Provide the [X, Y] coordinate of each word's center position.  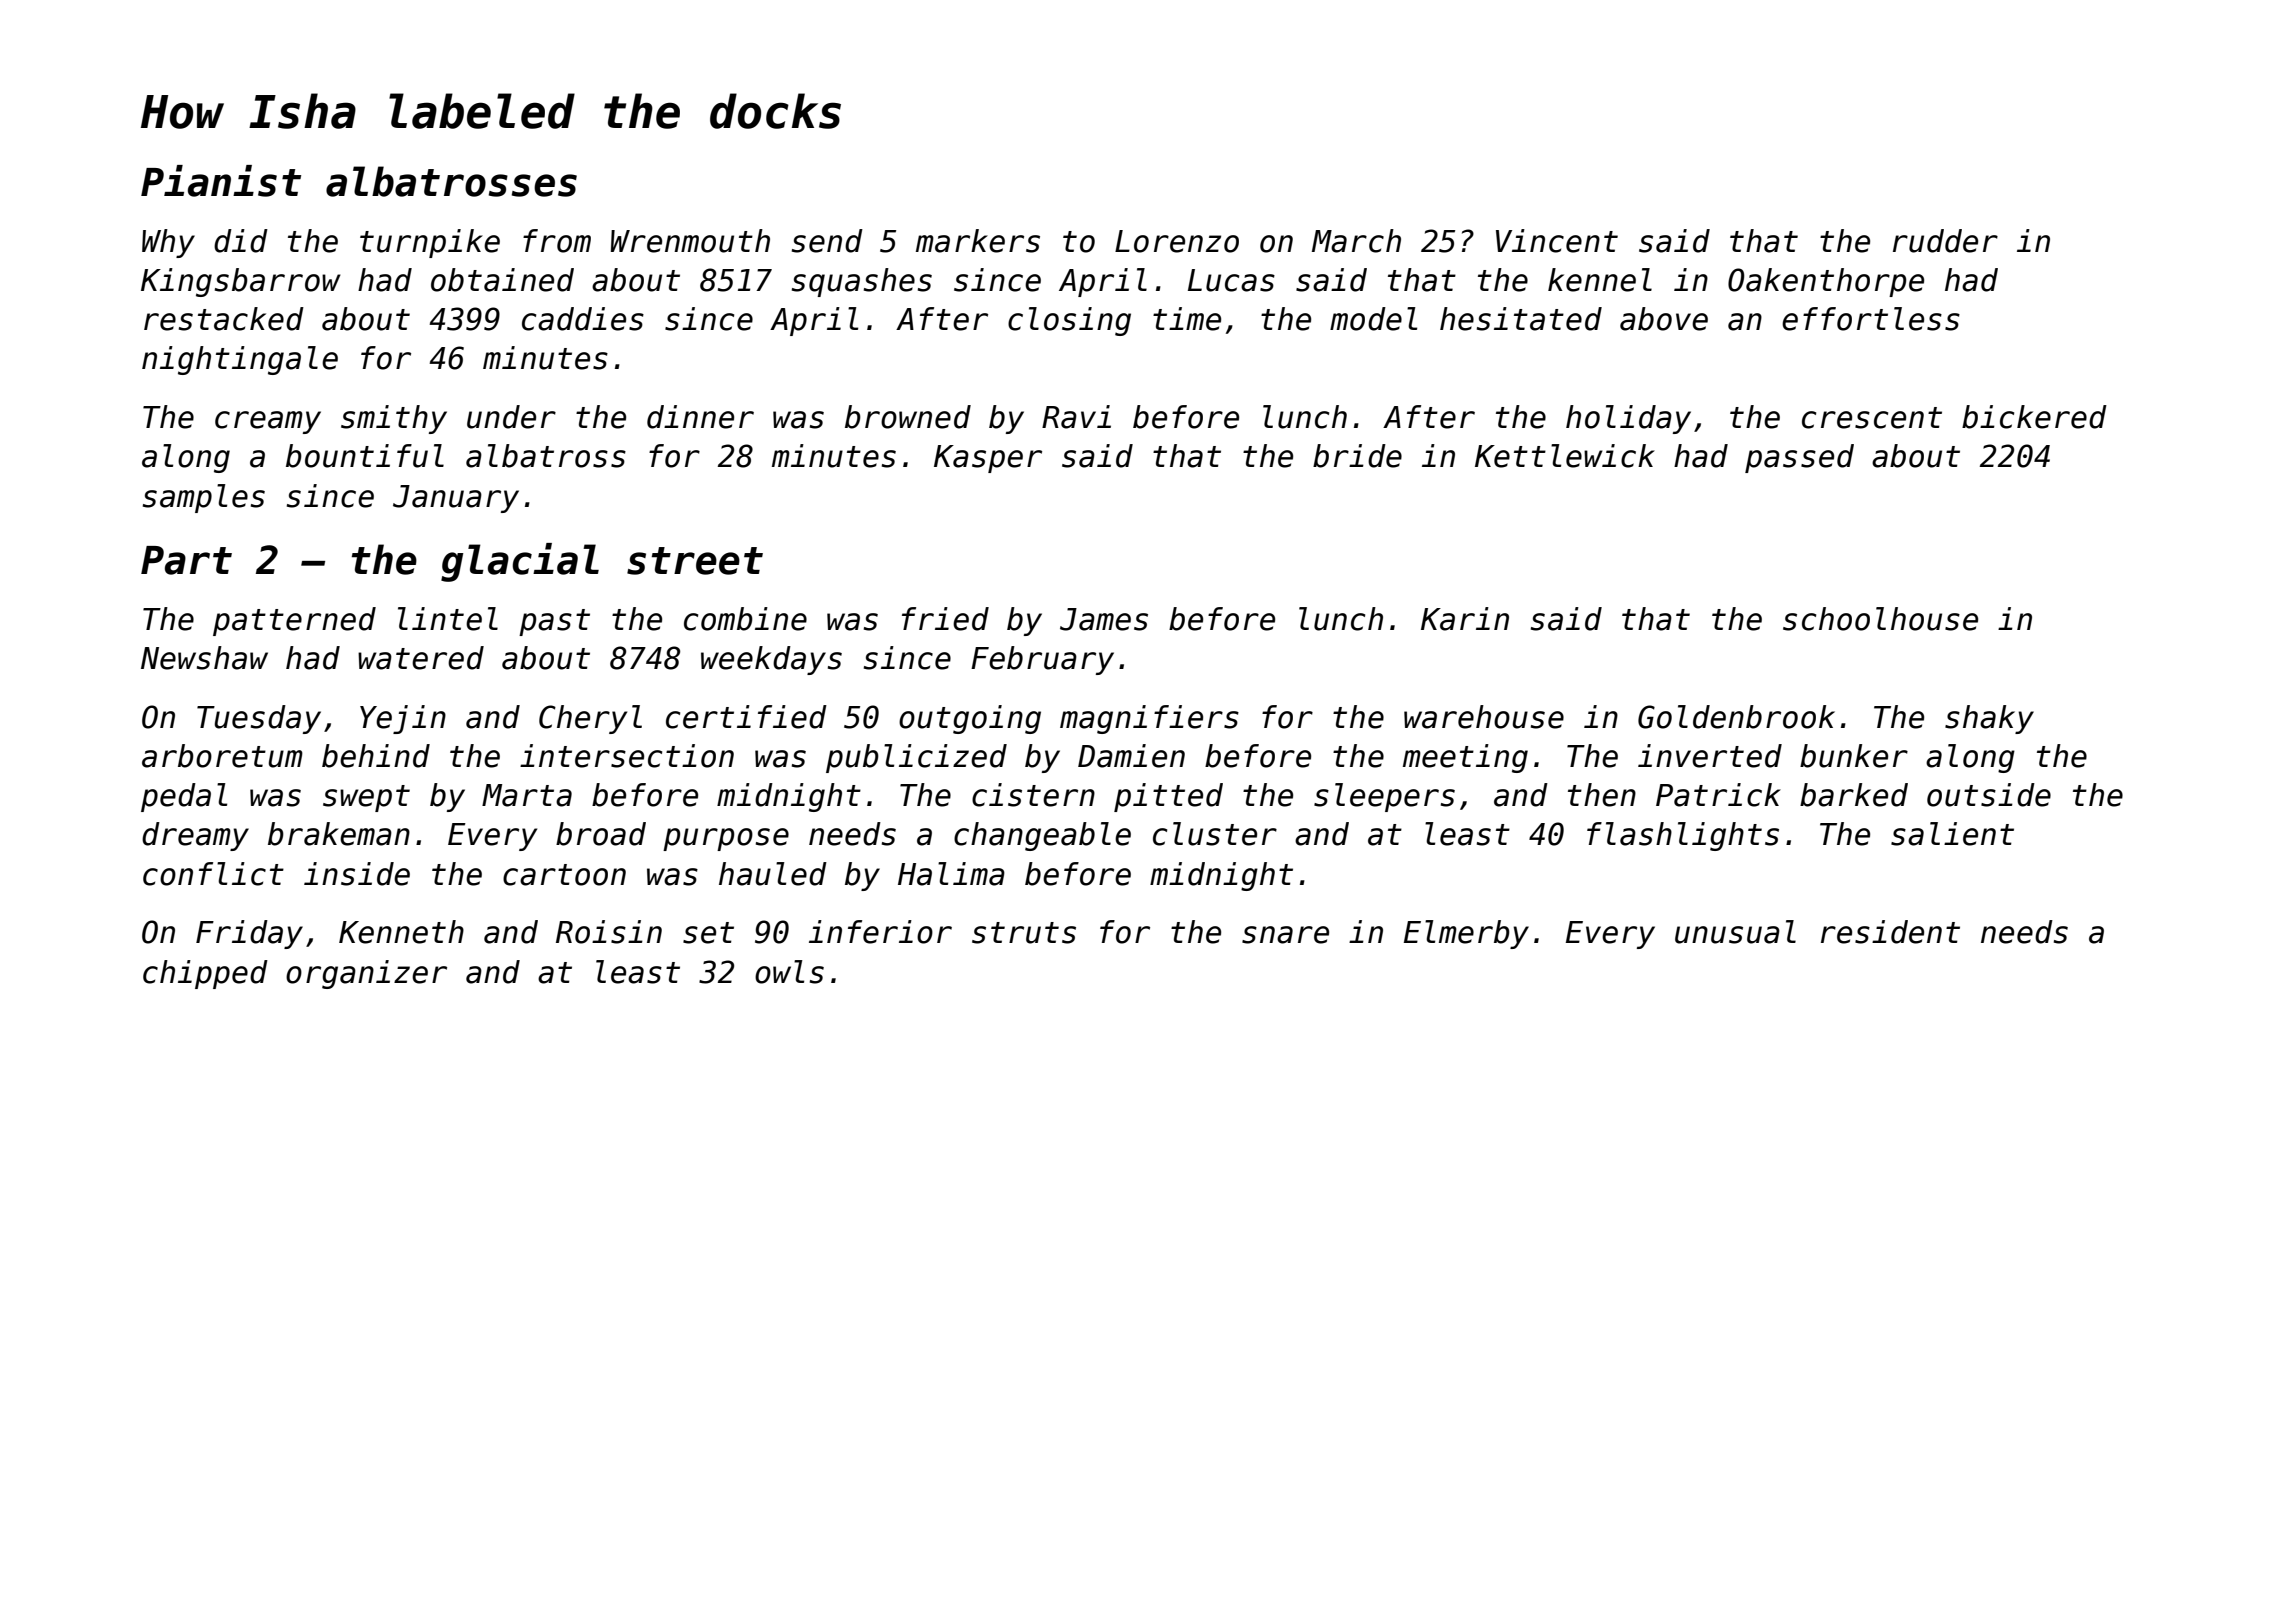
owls [789, 972]
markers [978, 241]
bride [1357, 456]
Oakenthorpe [1826, 282]
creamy [268, 422]
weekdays [771, 660]
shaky [1989, 719]
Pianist [221, 181]
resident [1890, 932]
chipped [205, 974]
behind [376, 756]
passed [1799, 458]
